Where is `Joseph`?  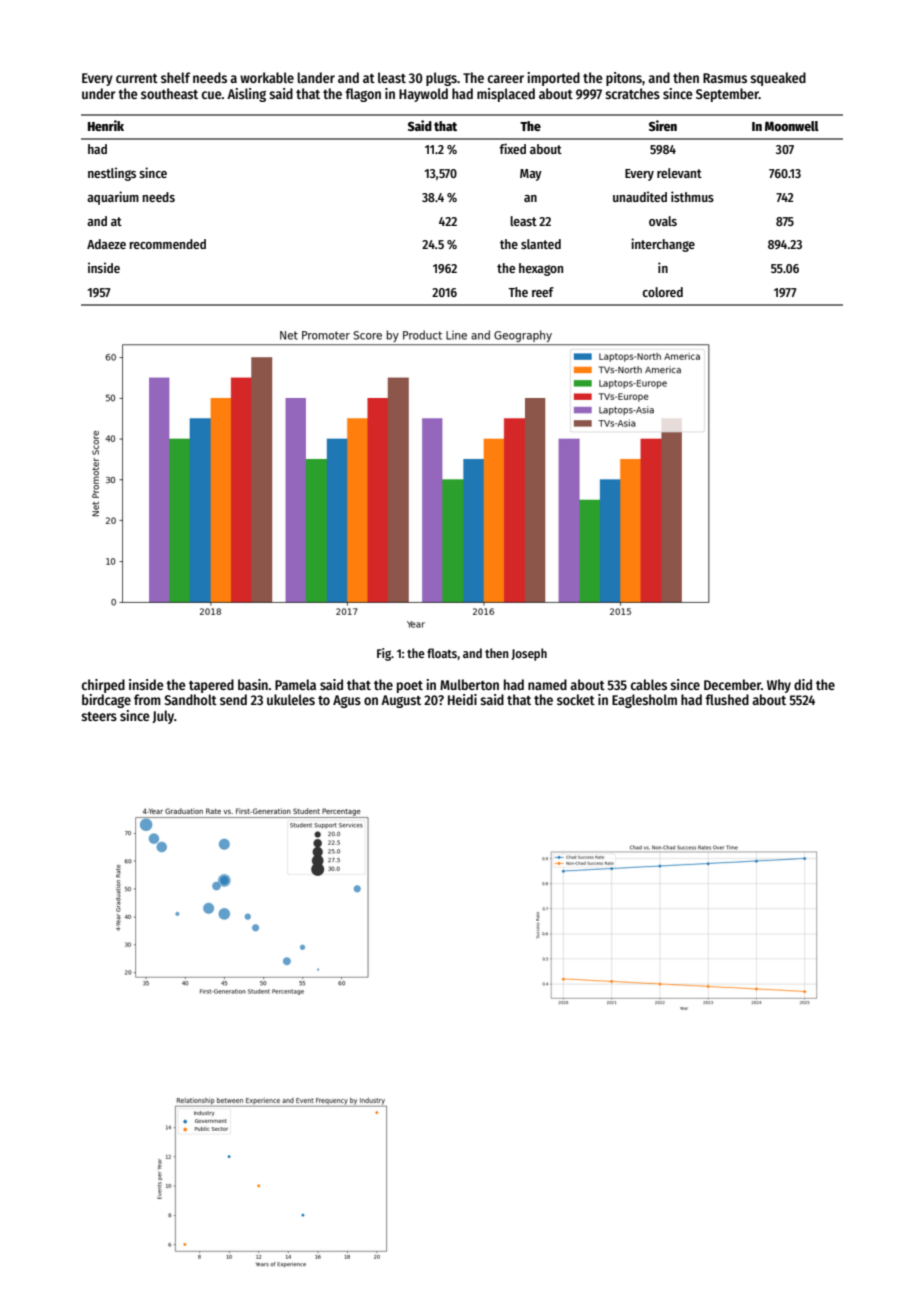 Joseph is located at coordinates (529, 654).
